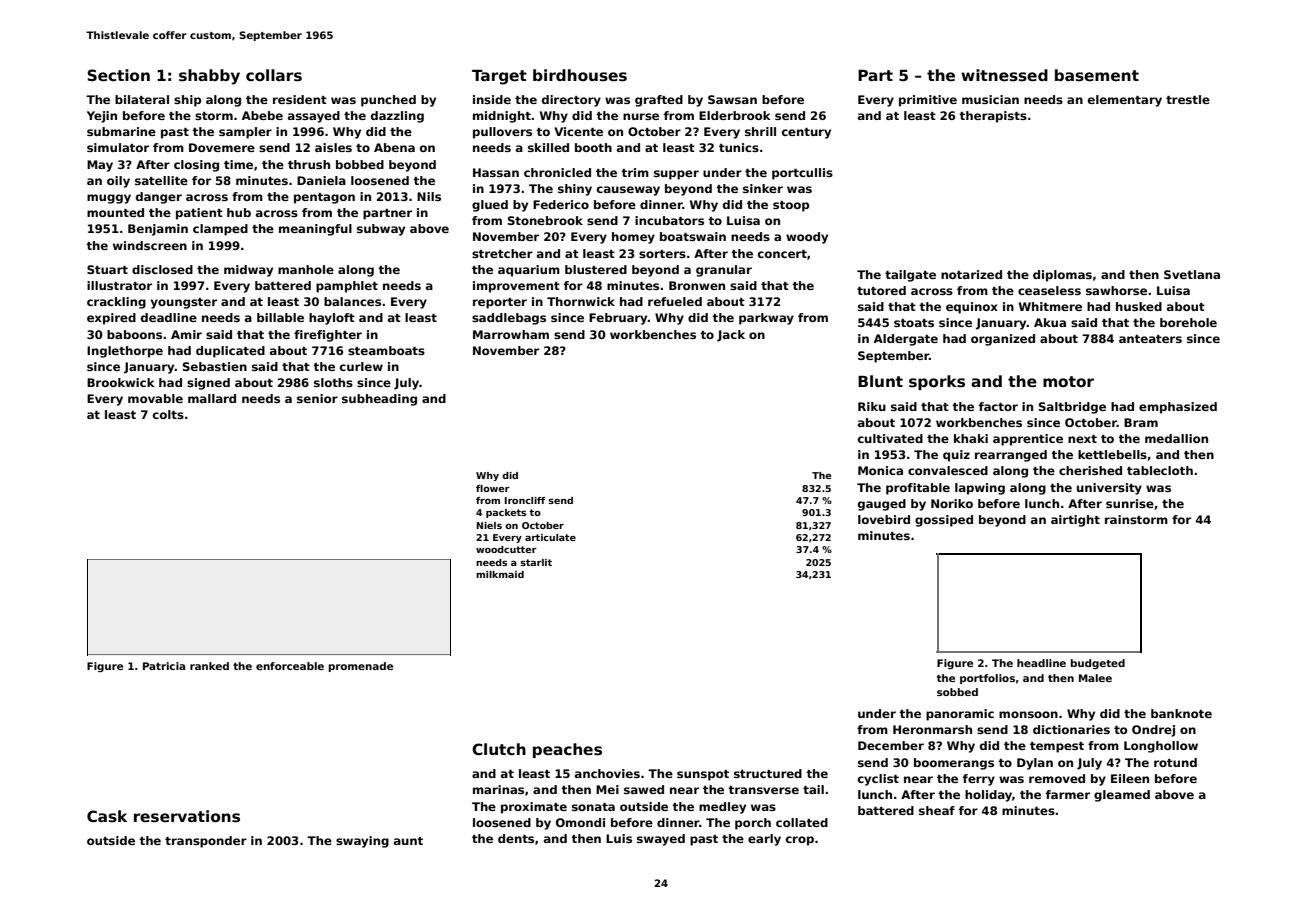 Image resolution: width=1308 pixels, height=924 pixels. I want to click on pullovers, so click(502, 133).
